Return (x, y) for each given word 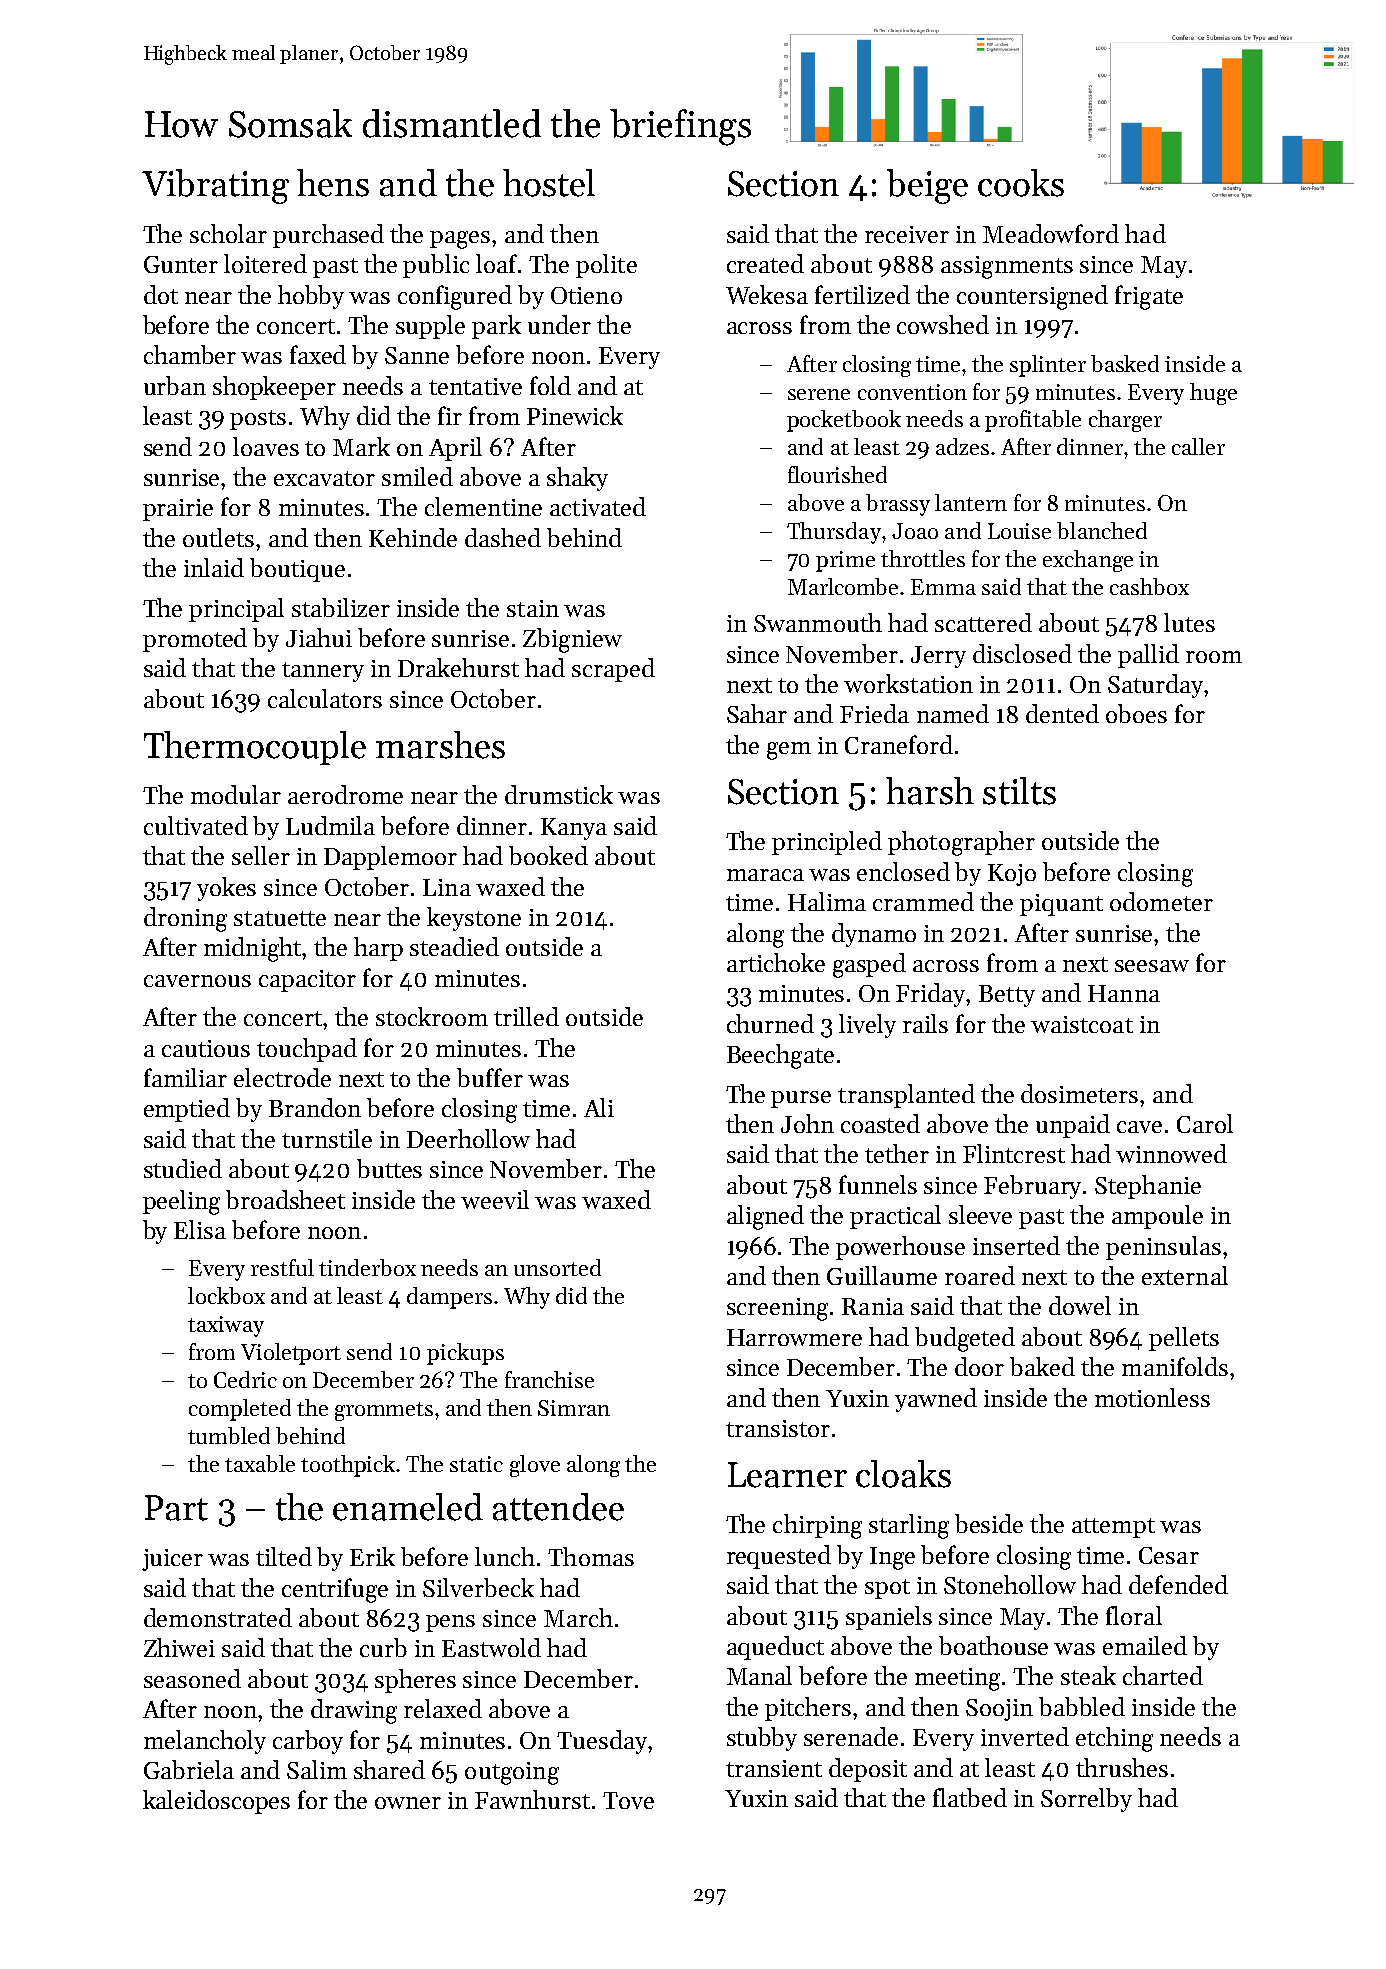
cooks (1021, 183)
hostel (549, 183)
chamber (190, 354)
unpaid (1073, 1126)
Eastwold (491, 1647)
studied (183, 1168)
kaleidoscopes (216, 1802)
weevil (495, 1199)
